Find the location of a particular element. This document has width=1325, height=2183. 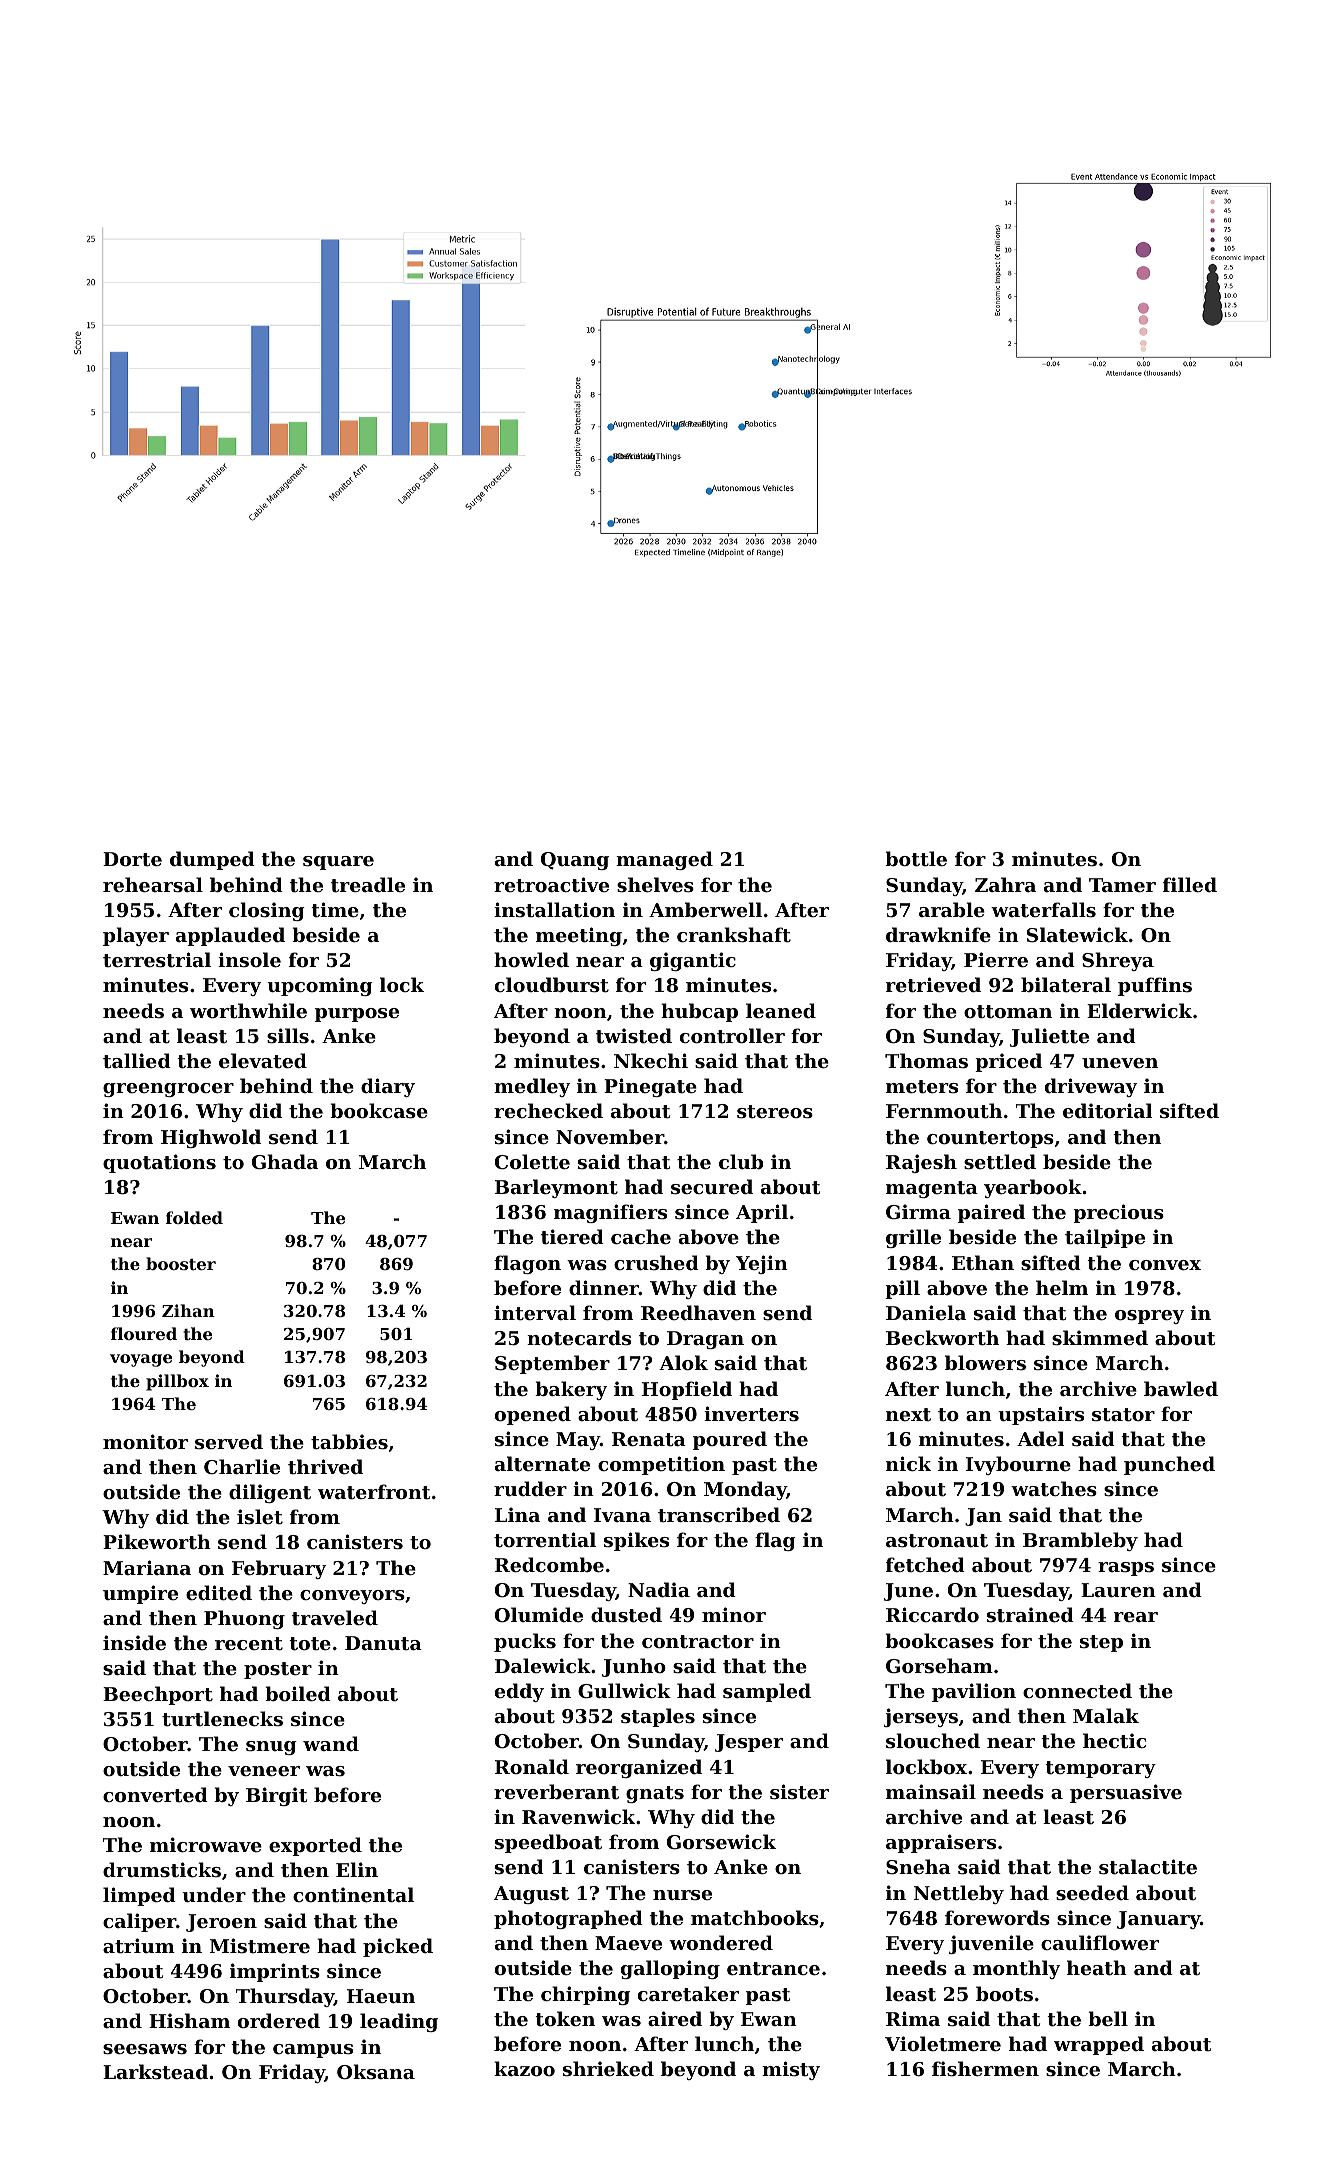

Lauren is located at coordinates (1118, 1590).
